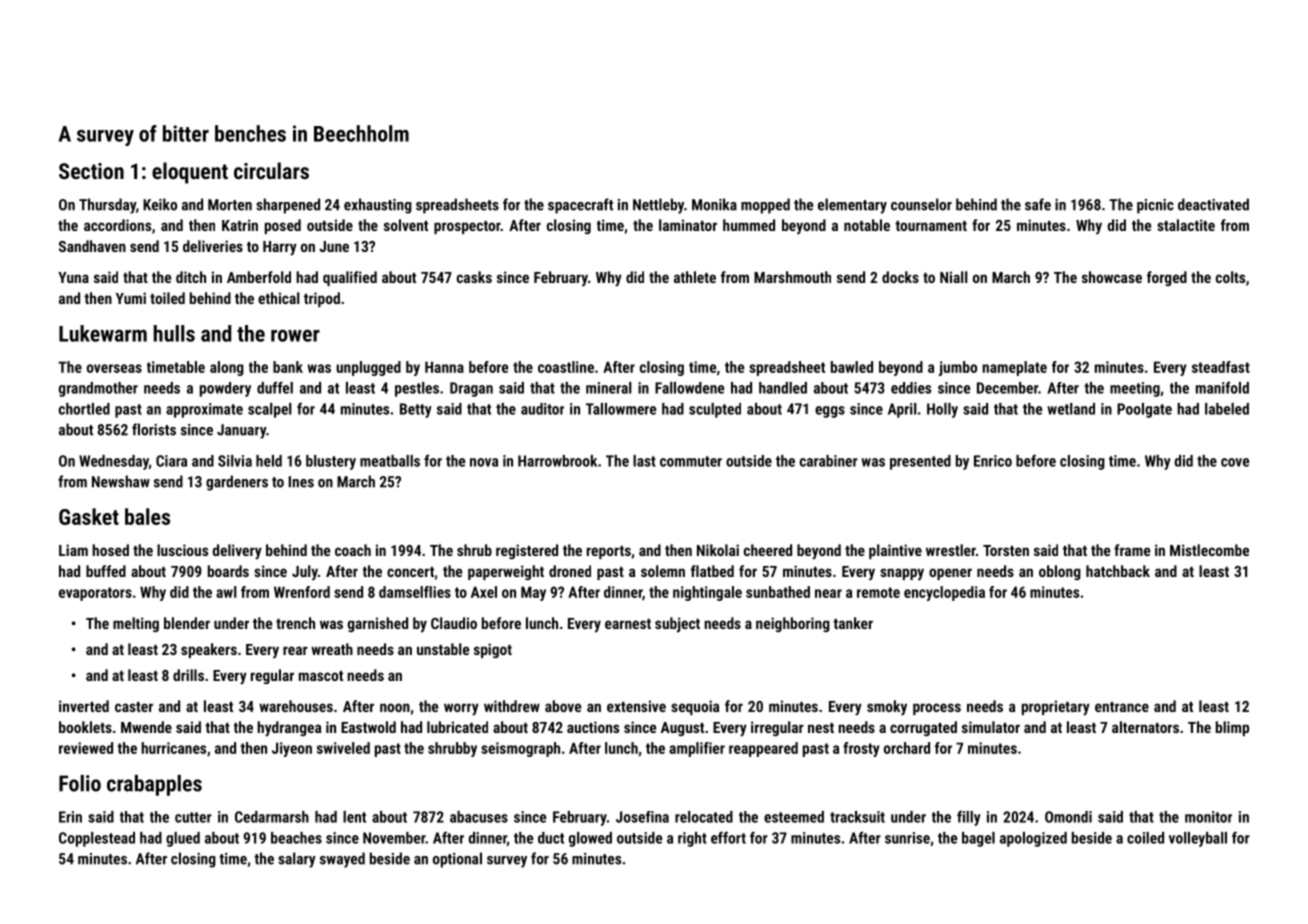 The width and height of the screenshot is (1308, 924). Describe the element at coordinates (1232, 728) in the screenshot. I see `blimp` at that location.
